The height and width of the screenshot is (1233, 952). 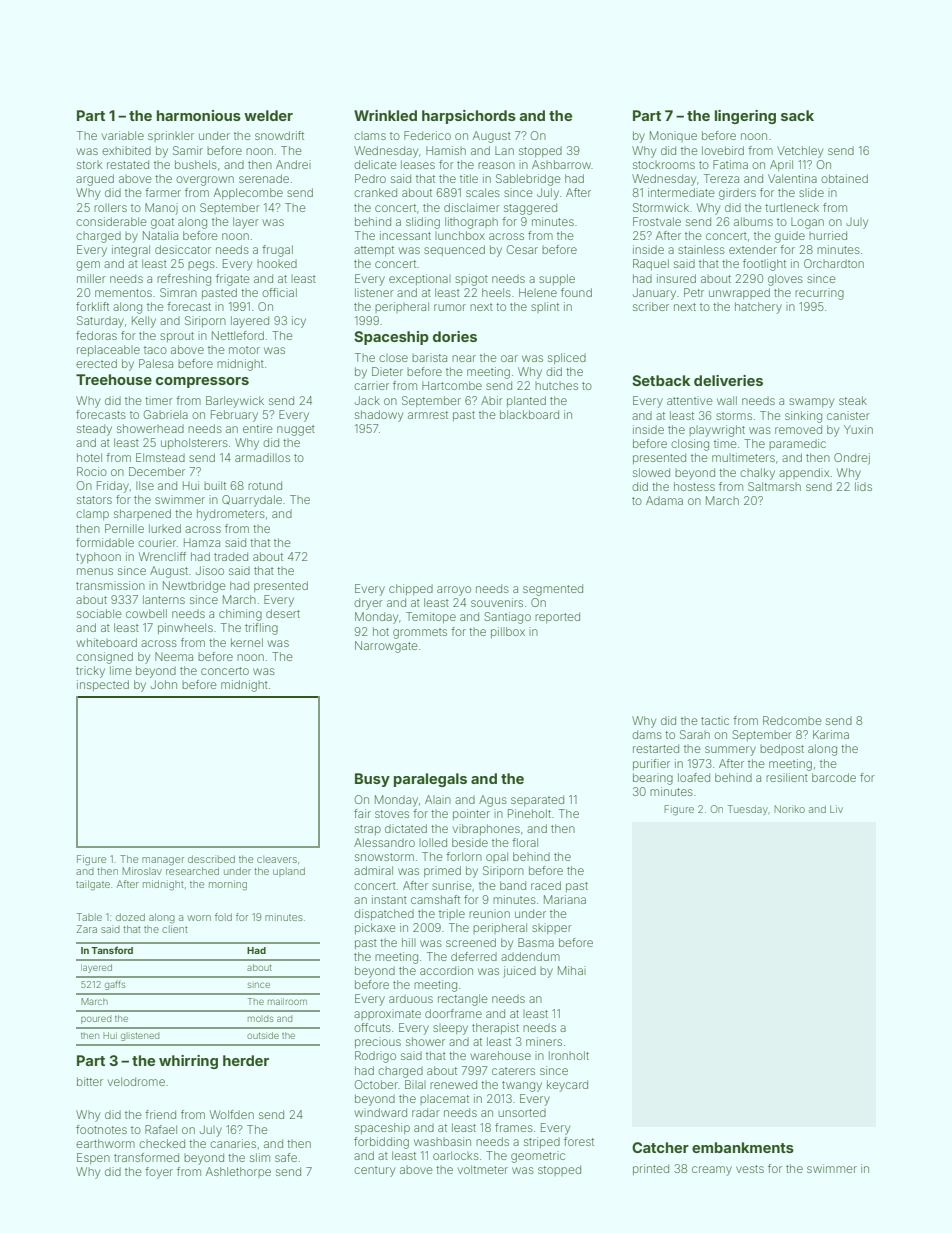 I want to click on footnotes, so click(x=101, y=1129).
